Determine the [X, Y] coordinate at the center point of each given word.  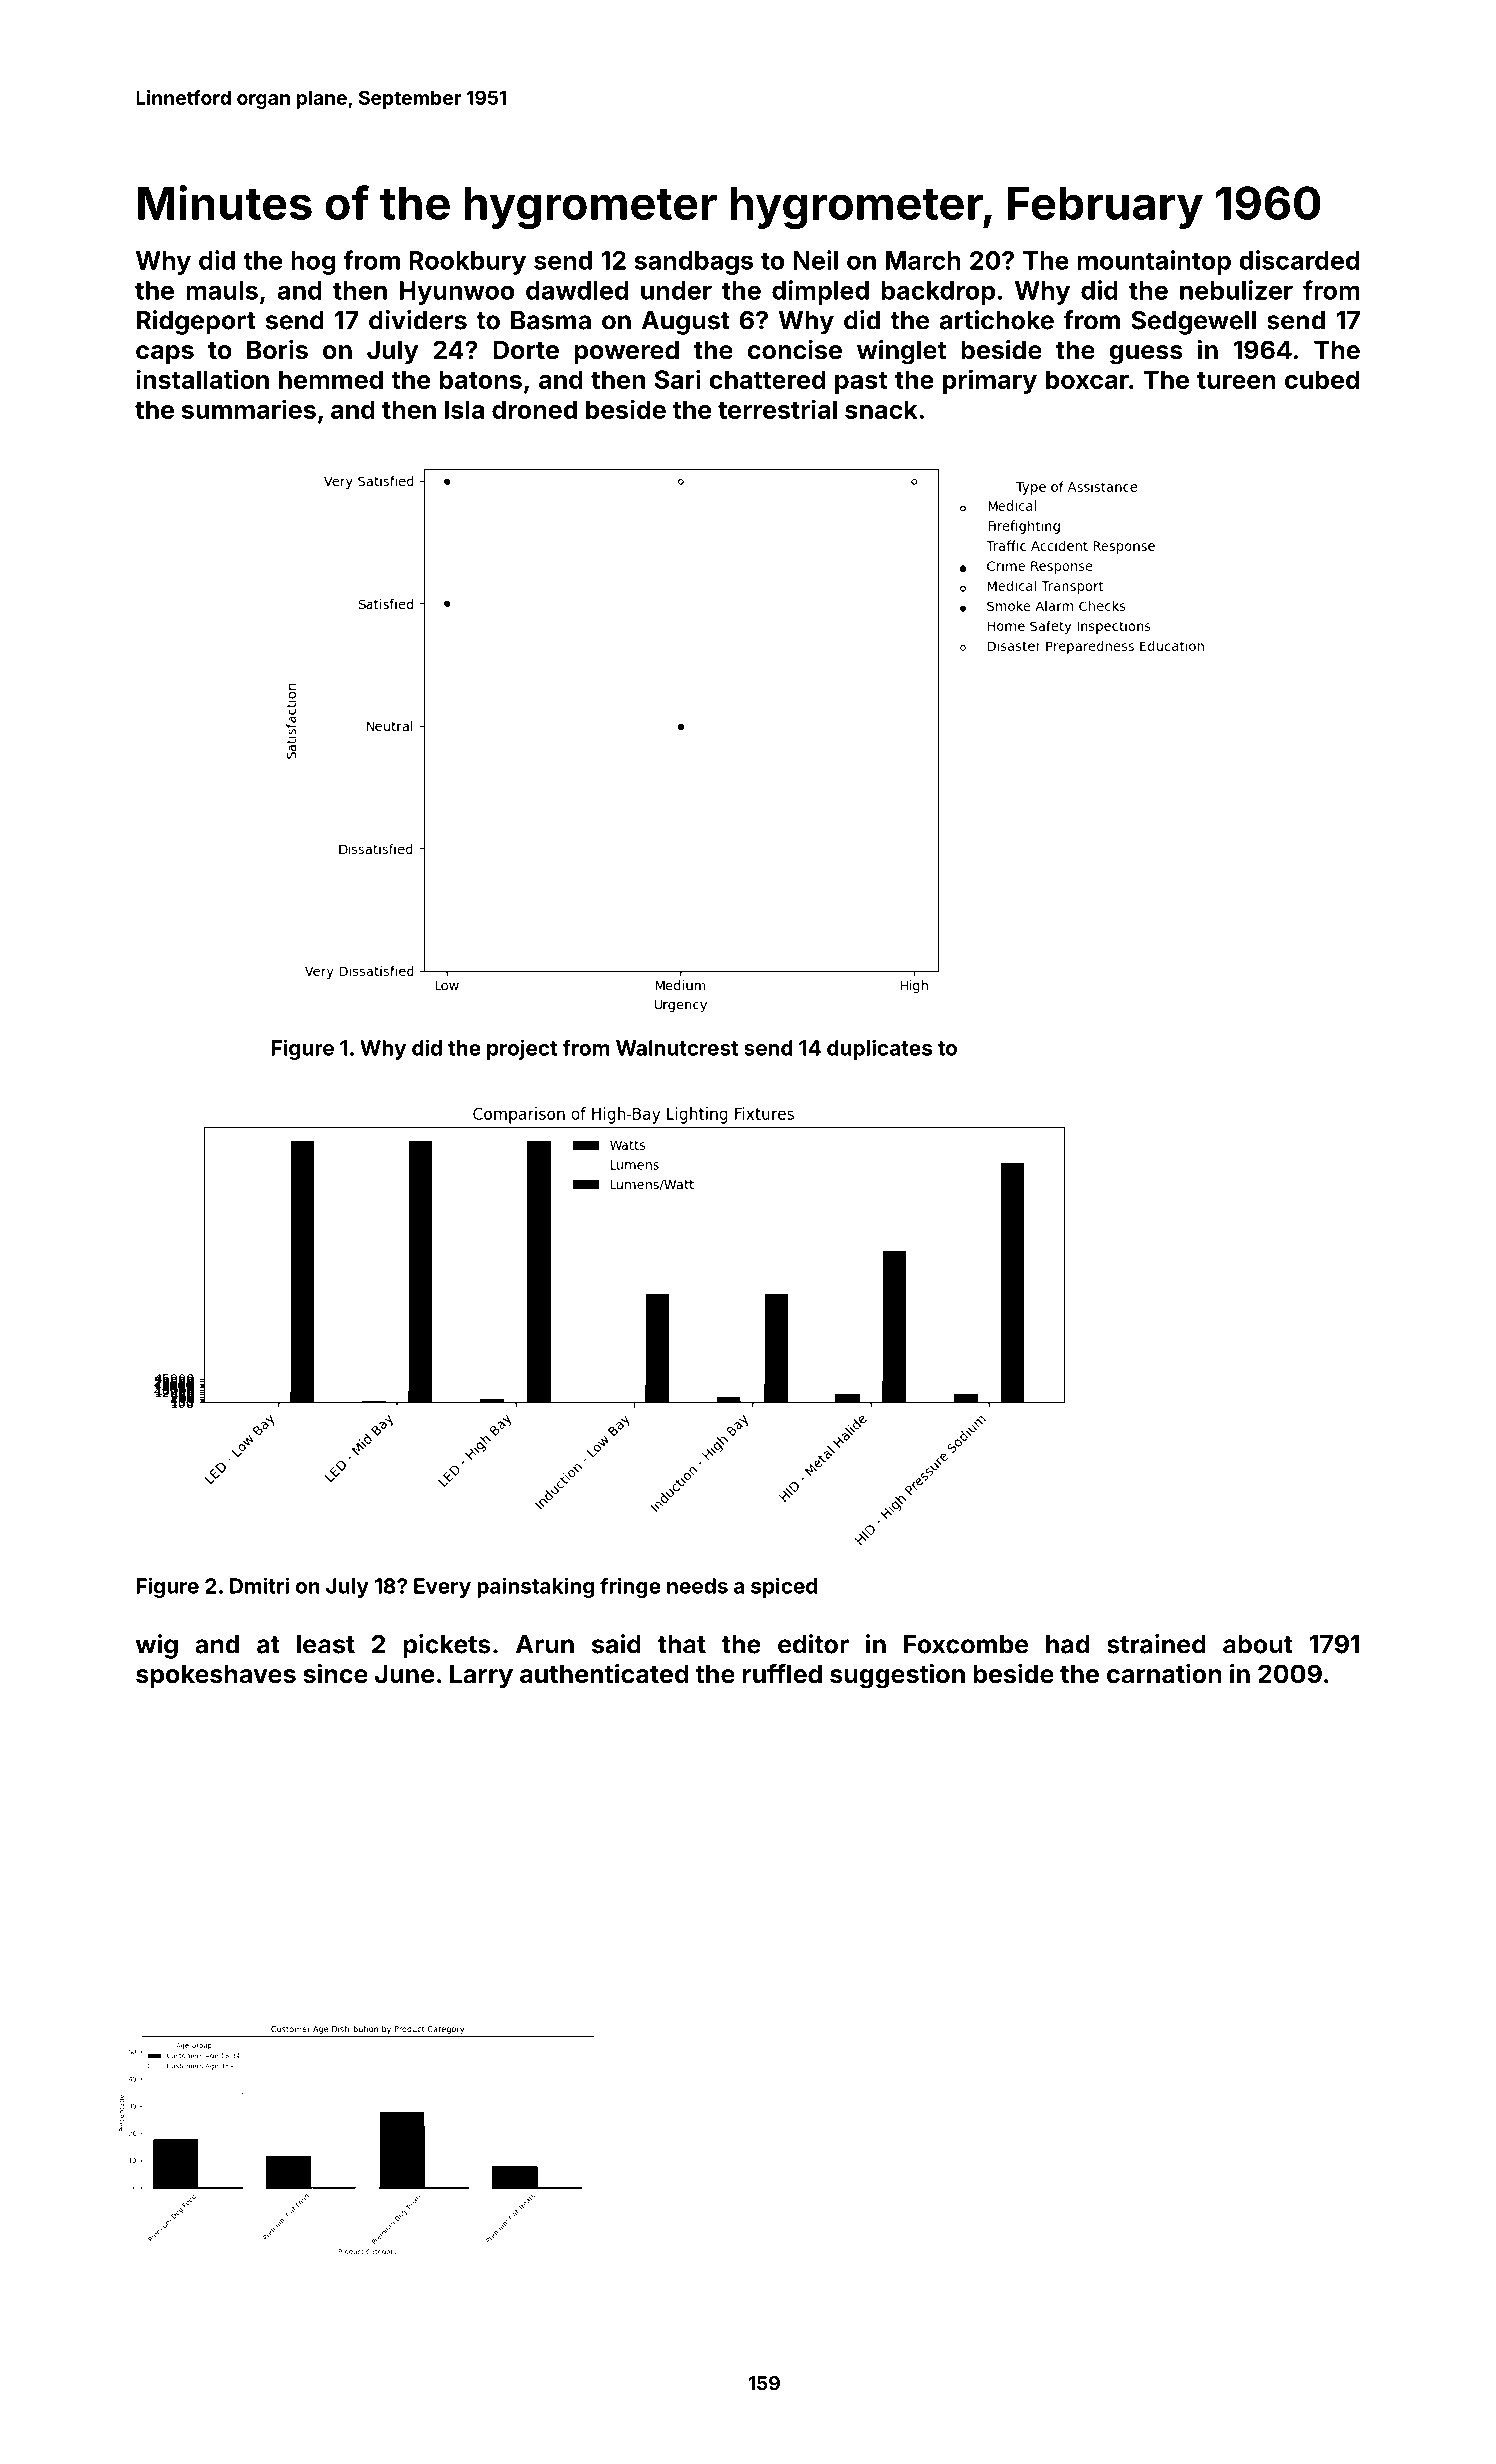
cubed [1322, 379]
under [676, 290]
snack [881, 409]
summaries [249, 409]
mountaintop [1154, 262]
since [335, 1674]
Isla [464, 409]
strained [1156, 1644]
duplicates [879, 1049]
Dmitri [259, 1585]
